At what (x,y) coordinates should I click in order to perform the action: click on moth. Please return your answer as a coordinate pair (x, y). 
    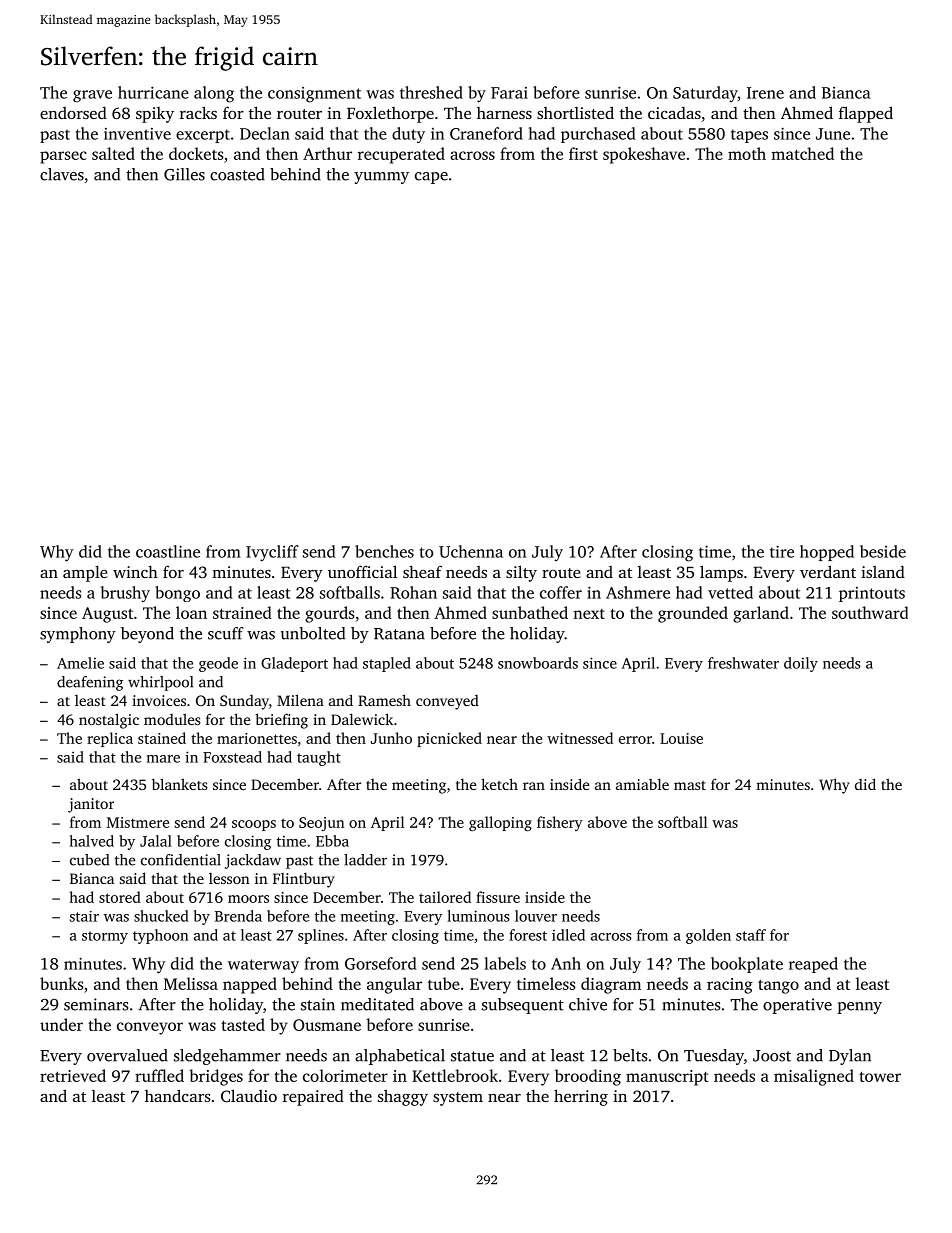
    Looking at the image, I should click on (747, 153).
